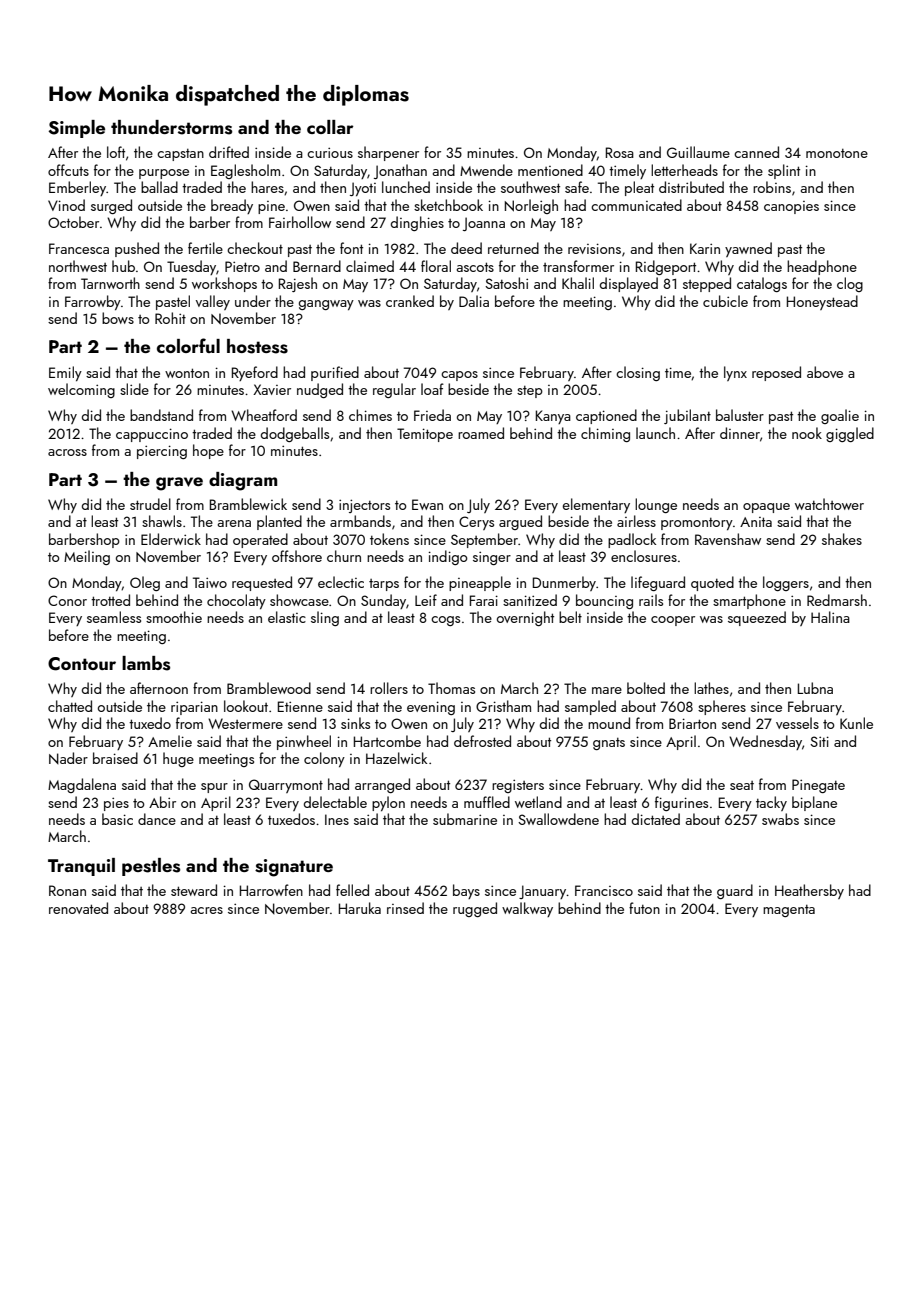 Image resolution: width=924 pixels, height=1308 pixels. What do you see at coordinates (842, 539) in the image?
I see `shakes` at bounding box center [842, 539].
